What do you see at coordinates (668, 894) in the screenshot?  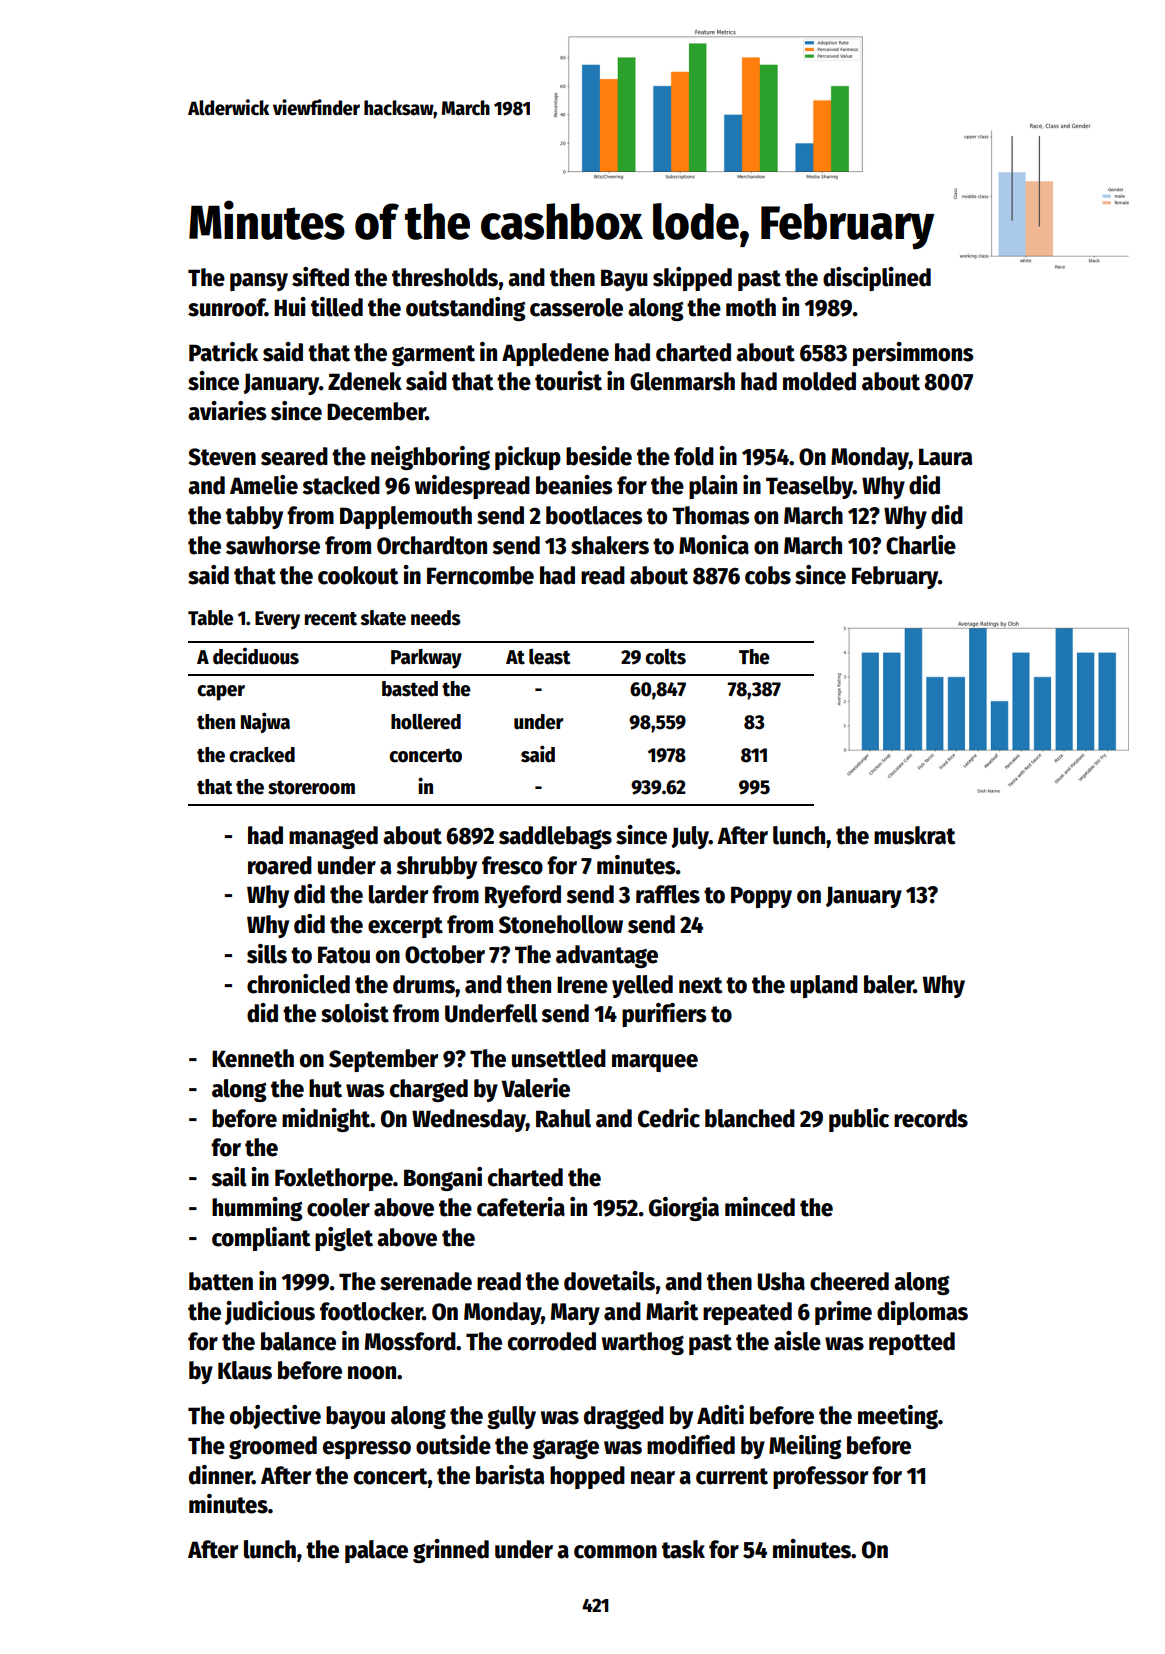 I see `raffles` at bounding box center [668, 894].
